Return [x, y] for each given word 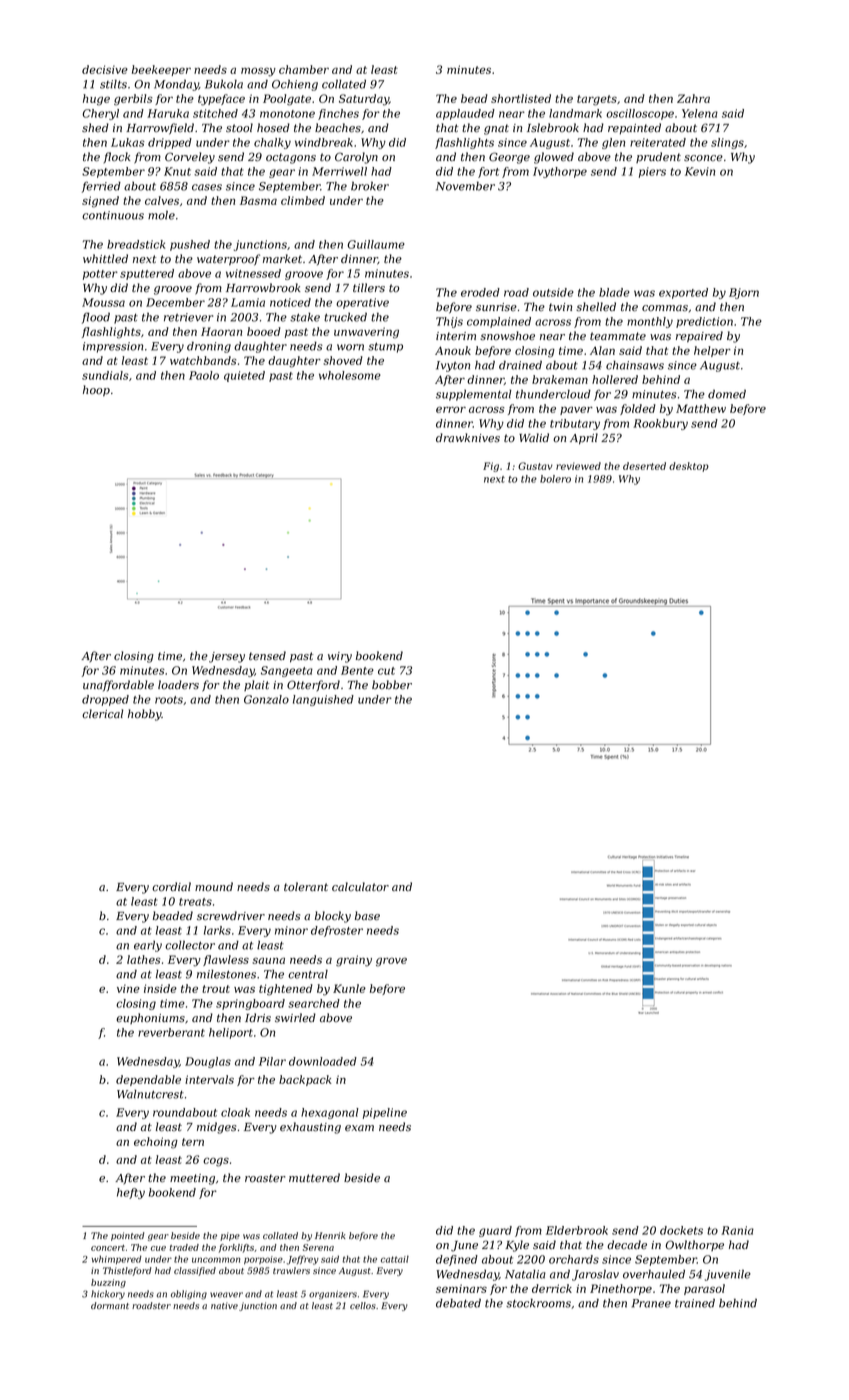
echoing [156, 1143]
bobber [392, 684]
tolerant [306, 886]
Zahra [693, 98]
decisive [105, 69]
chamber [304, 69]
